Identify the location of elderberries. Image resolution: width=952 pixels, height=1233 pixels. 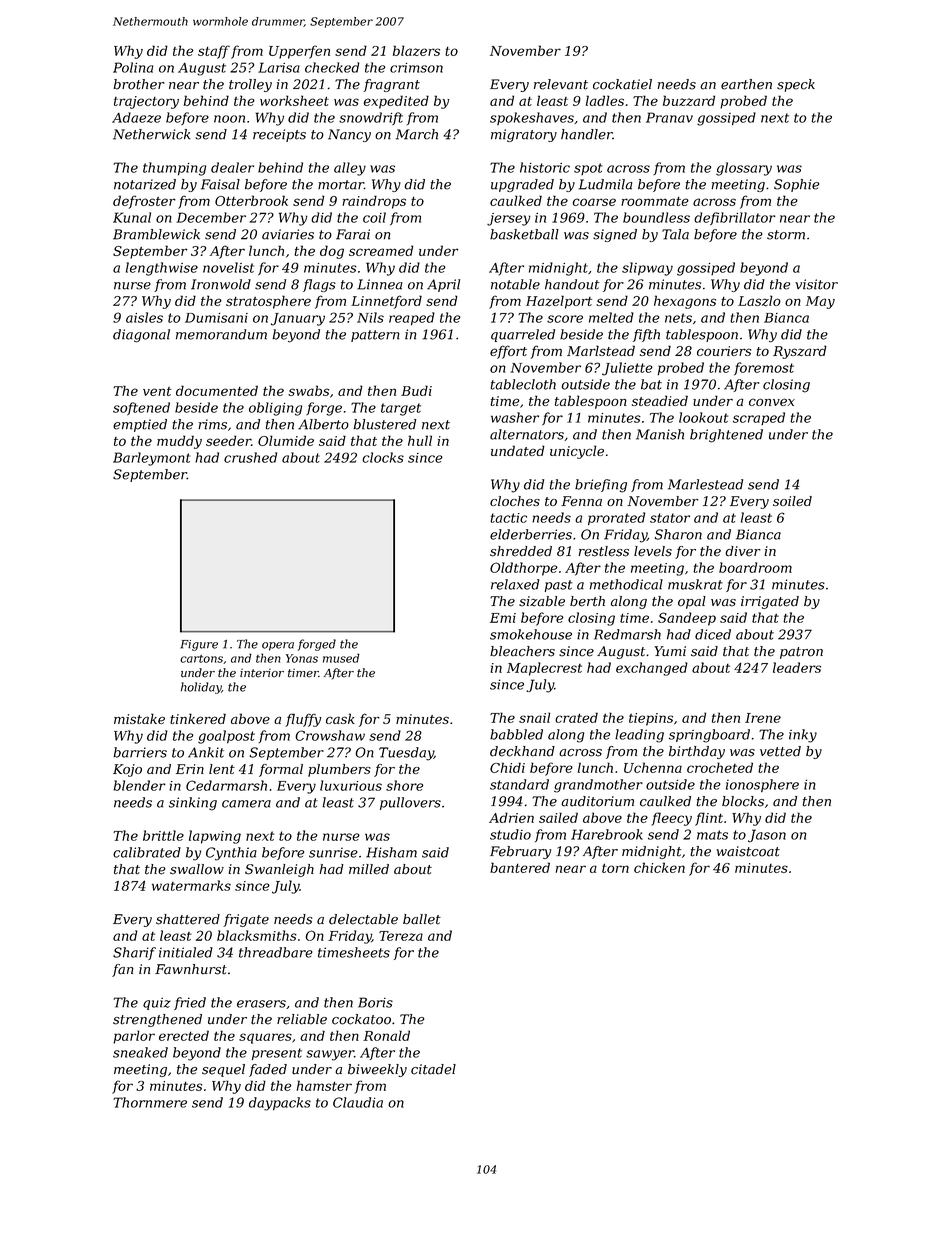
(531, 534).
